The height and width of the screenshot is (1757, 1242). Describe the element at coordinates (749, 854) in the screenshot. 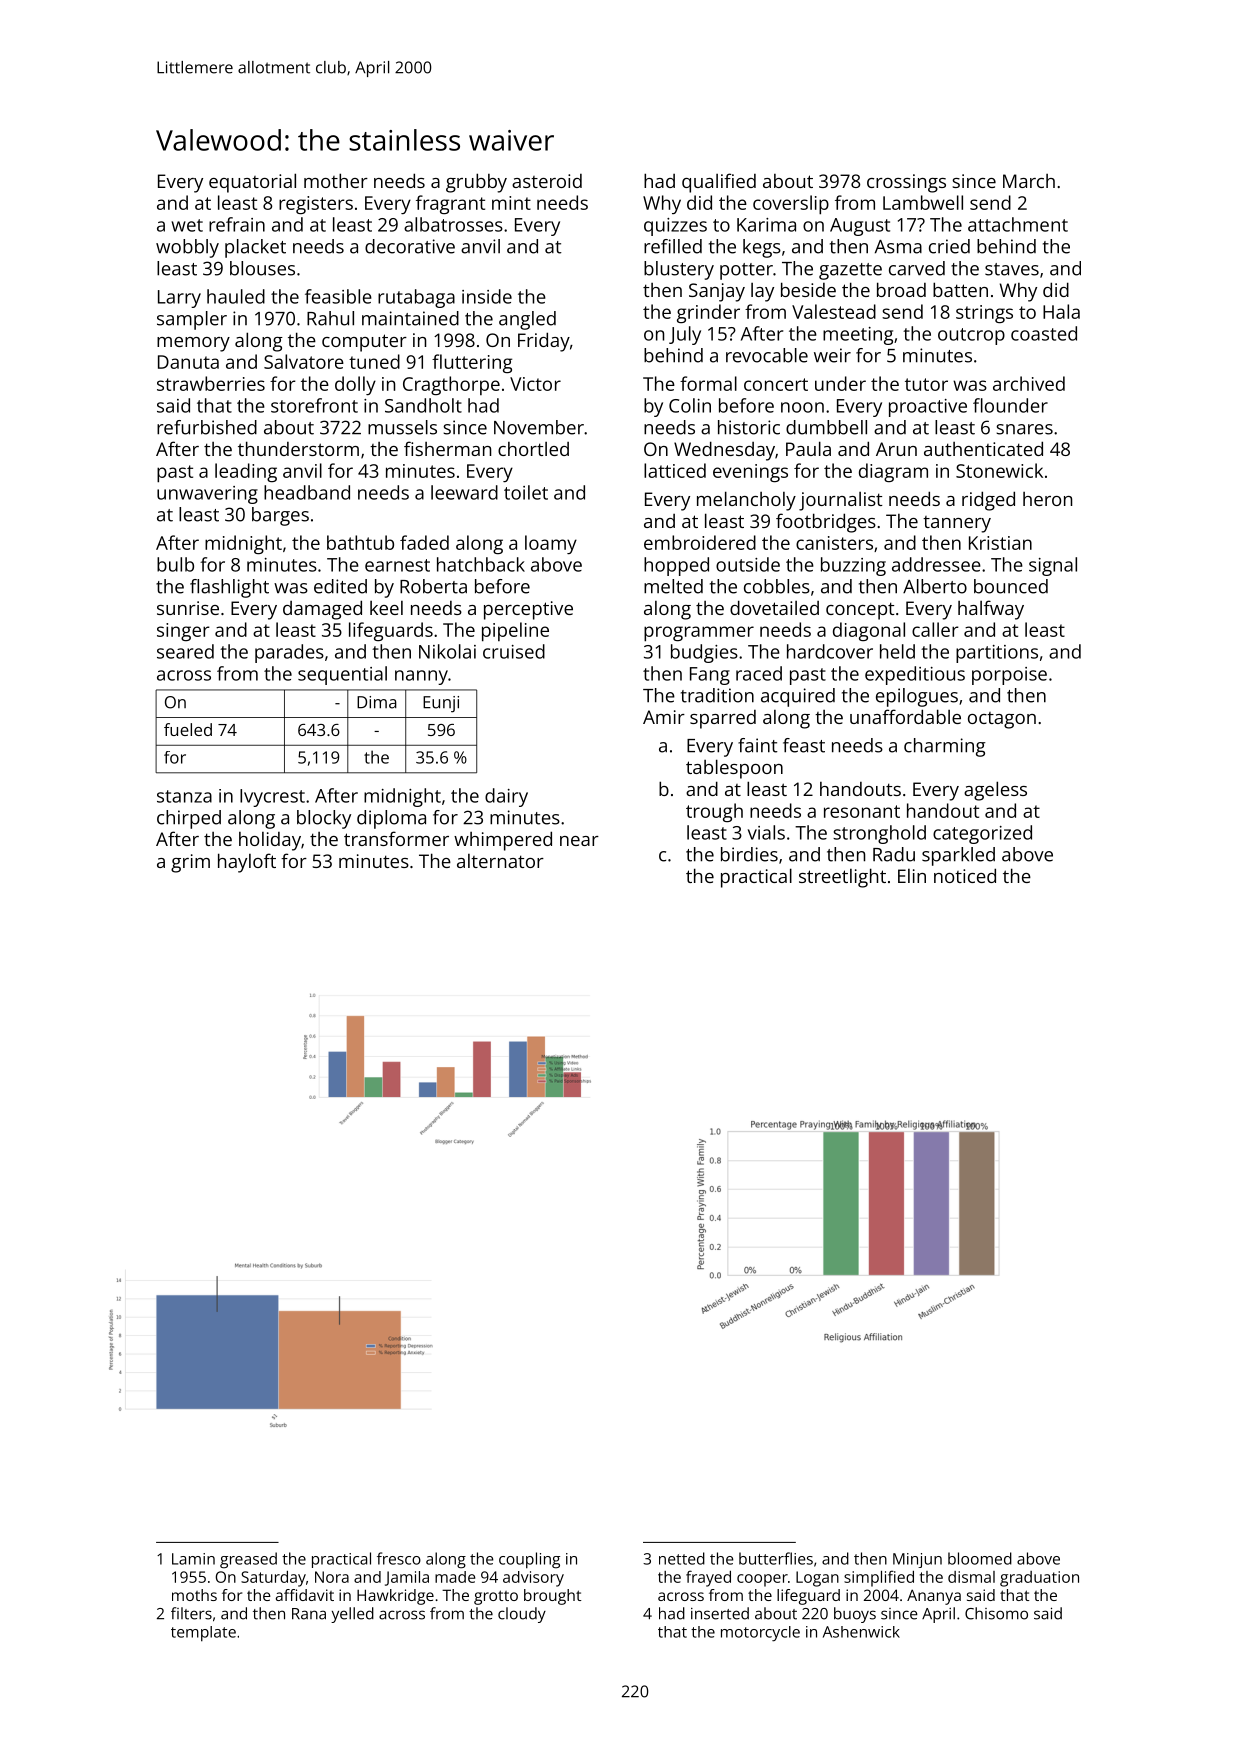

I see `birdies` at that location.
